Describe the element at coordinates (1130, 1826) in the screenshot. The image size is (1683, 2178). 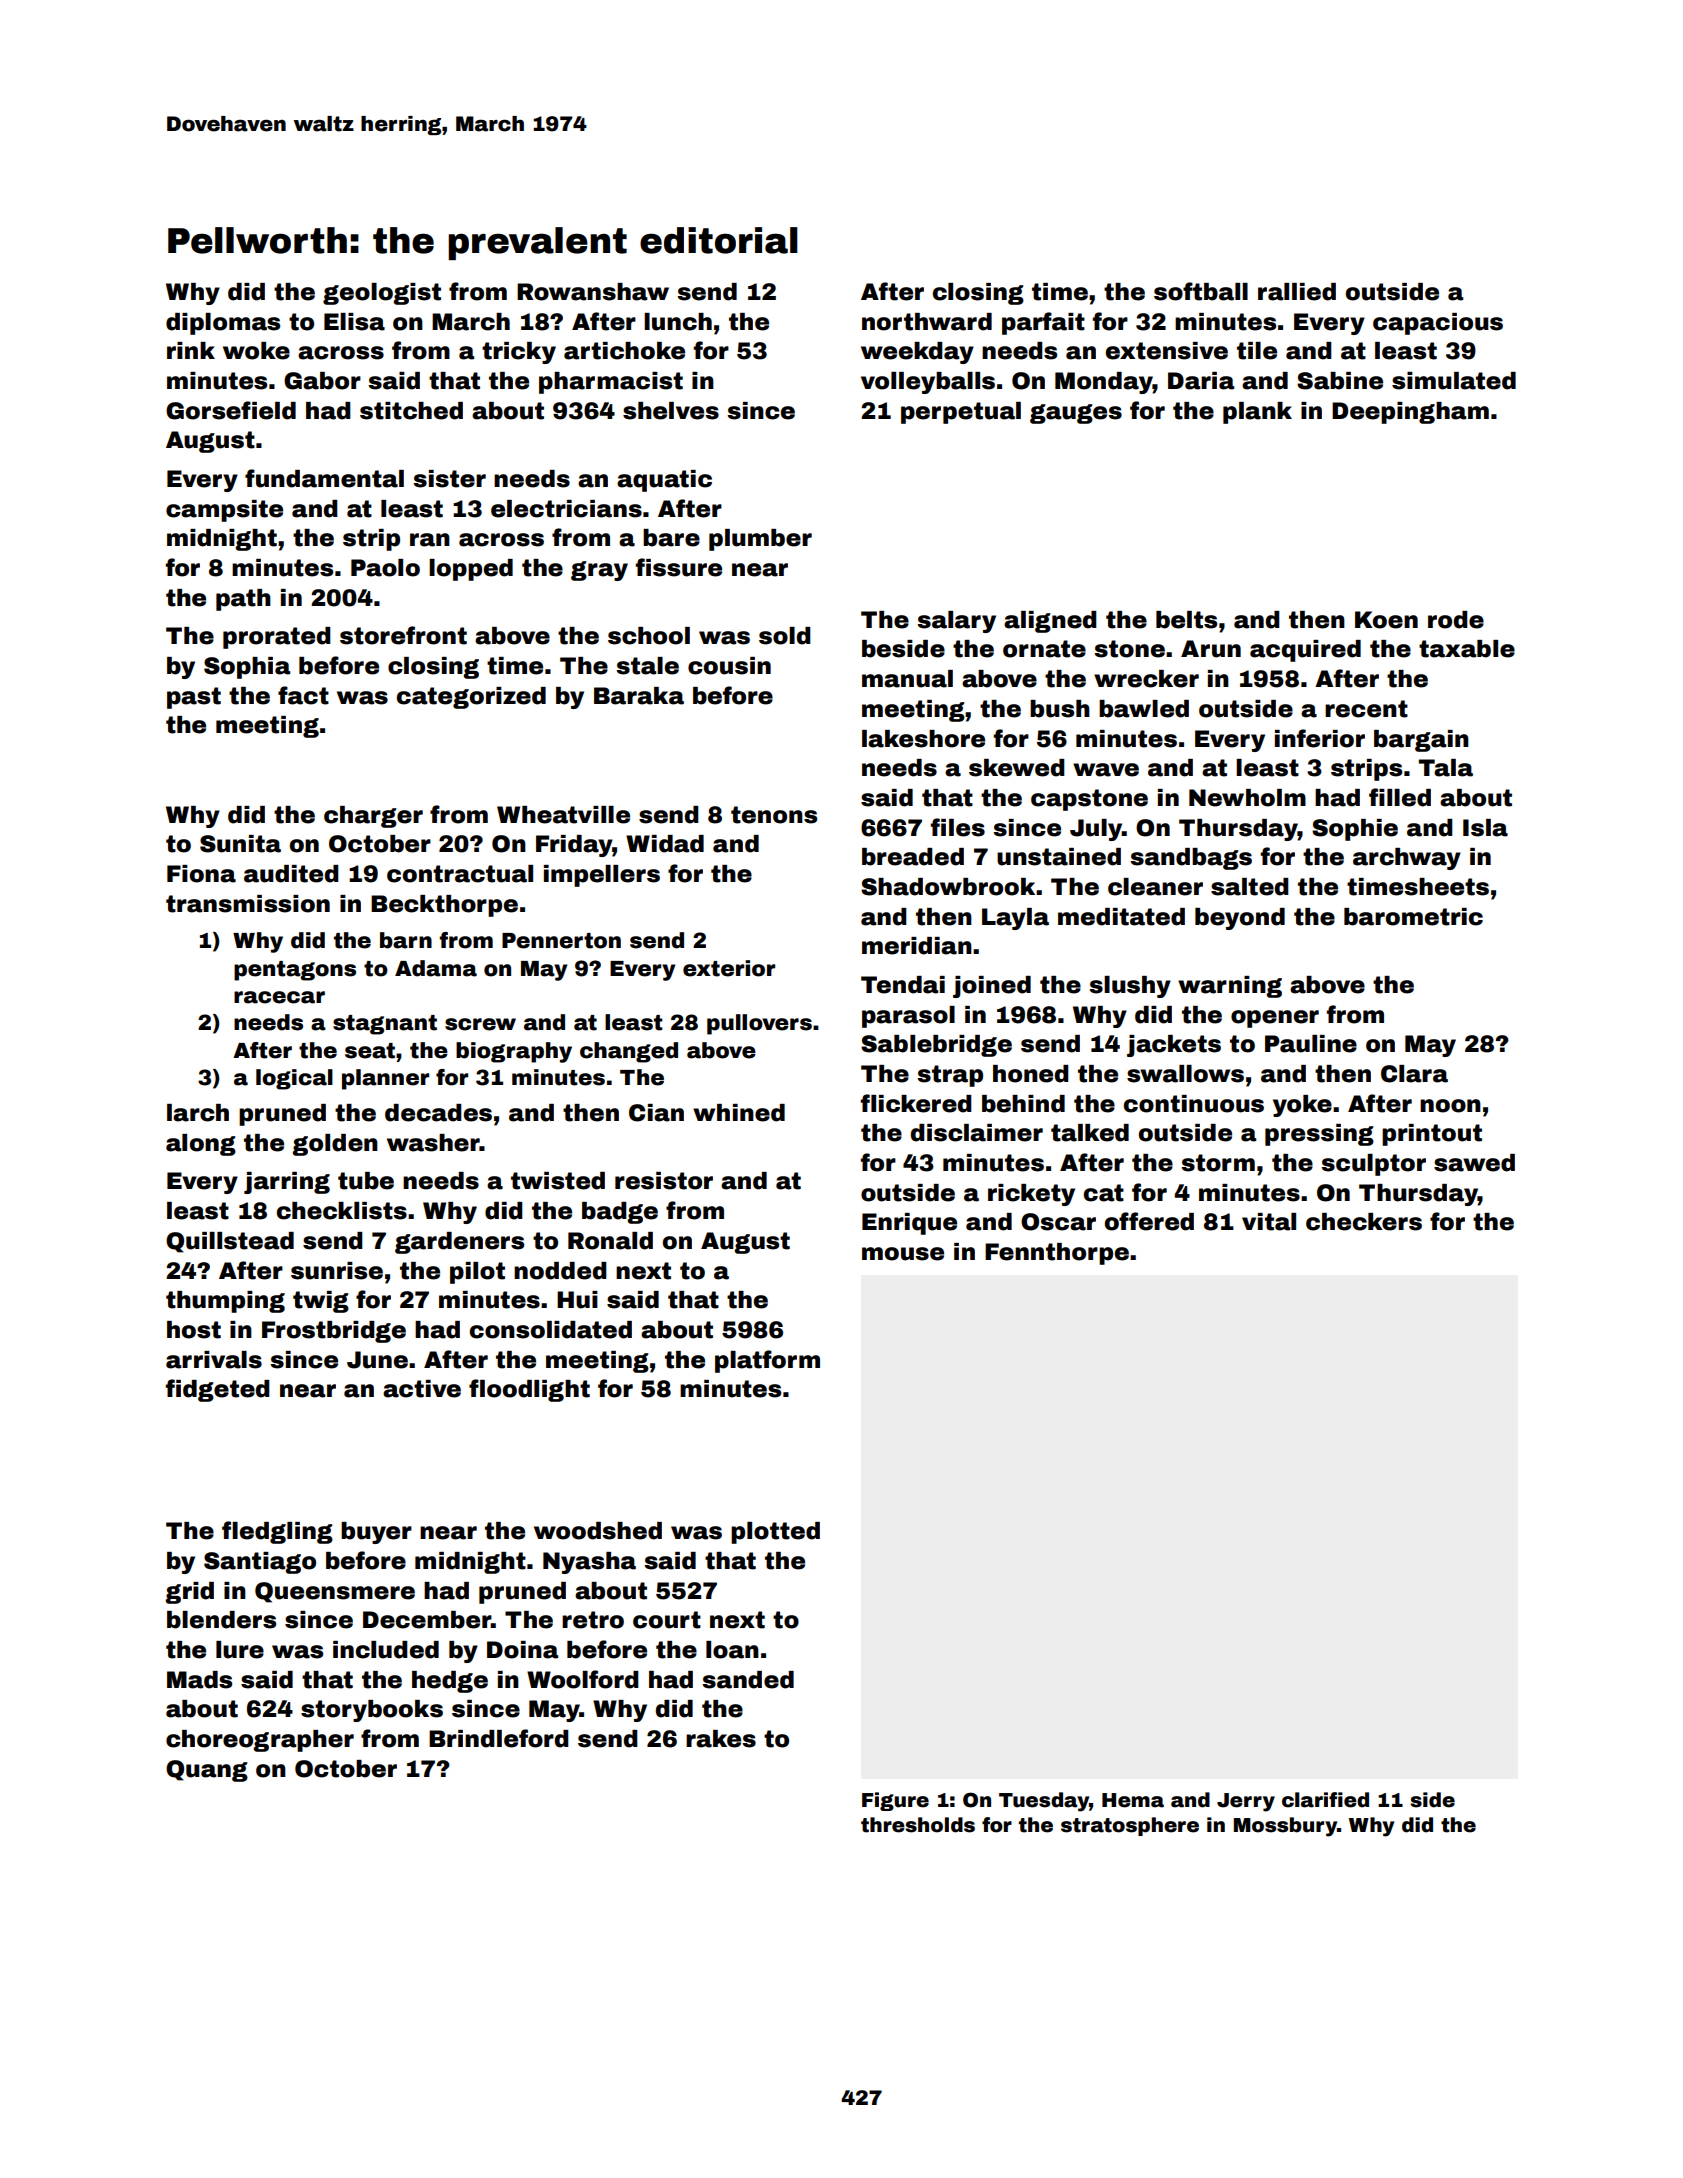
I see `stratosphere` at that location.
